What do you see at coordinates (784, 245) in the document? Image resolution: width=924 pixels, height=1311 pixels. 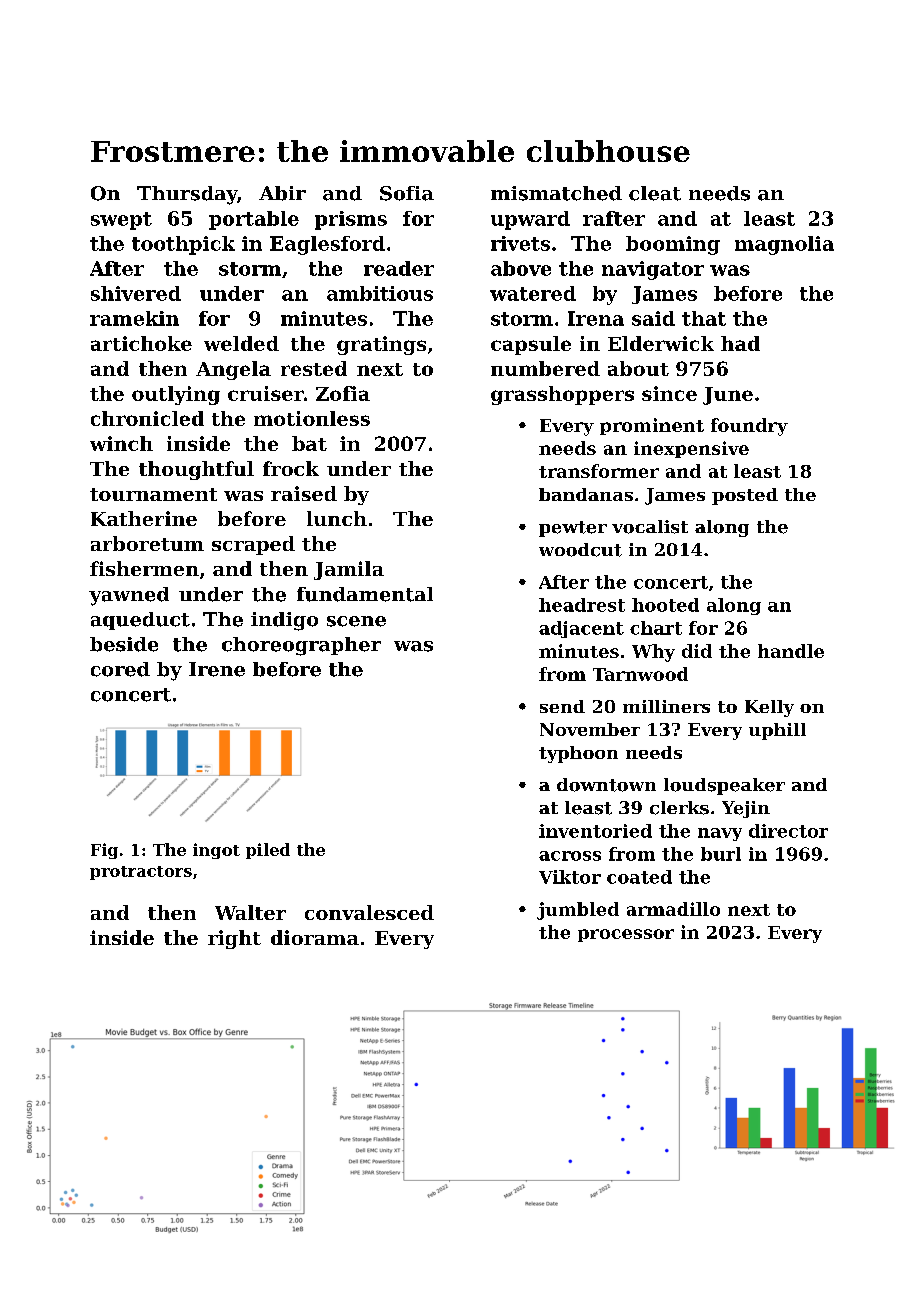 I see `magnolia` at bounding box center [784, 245].
